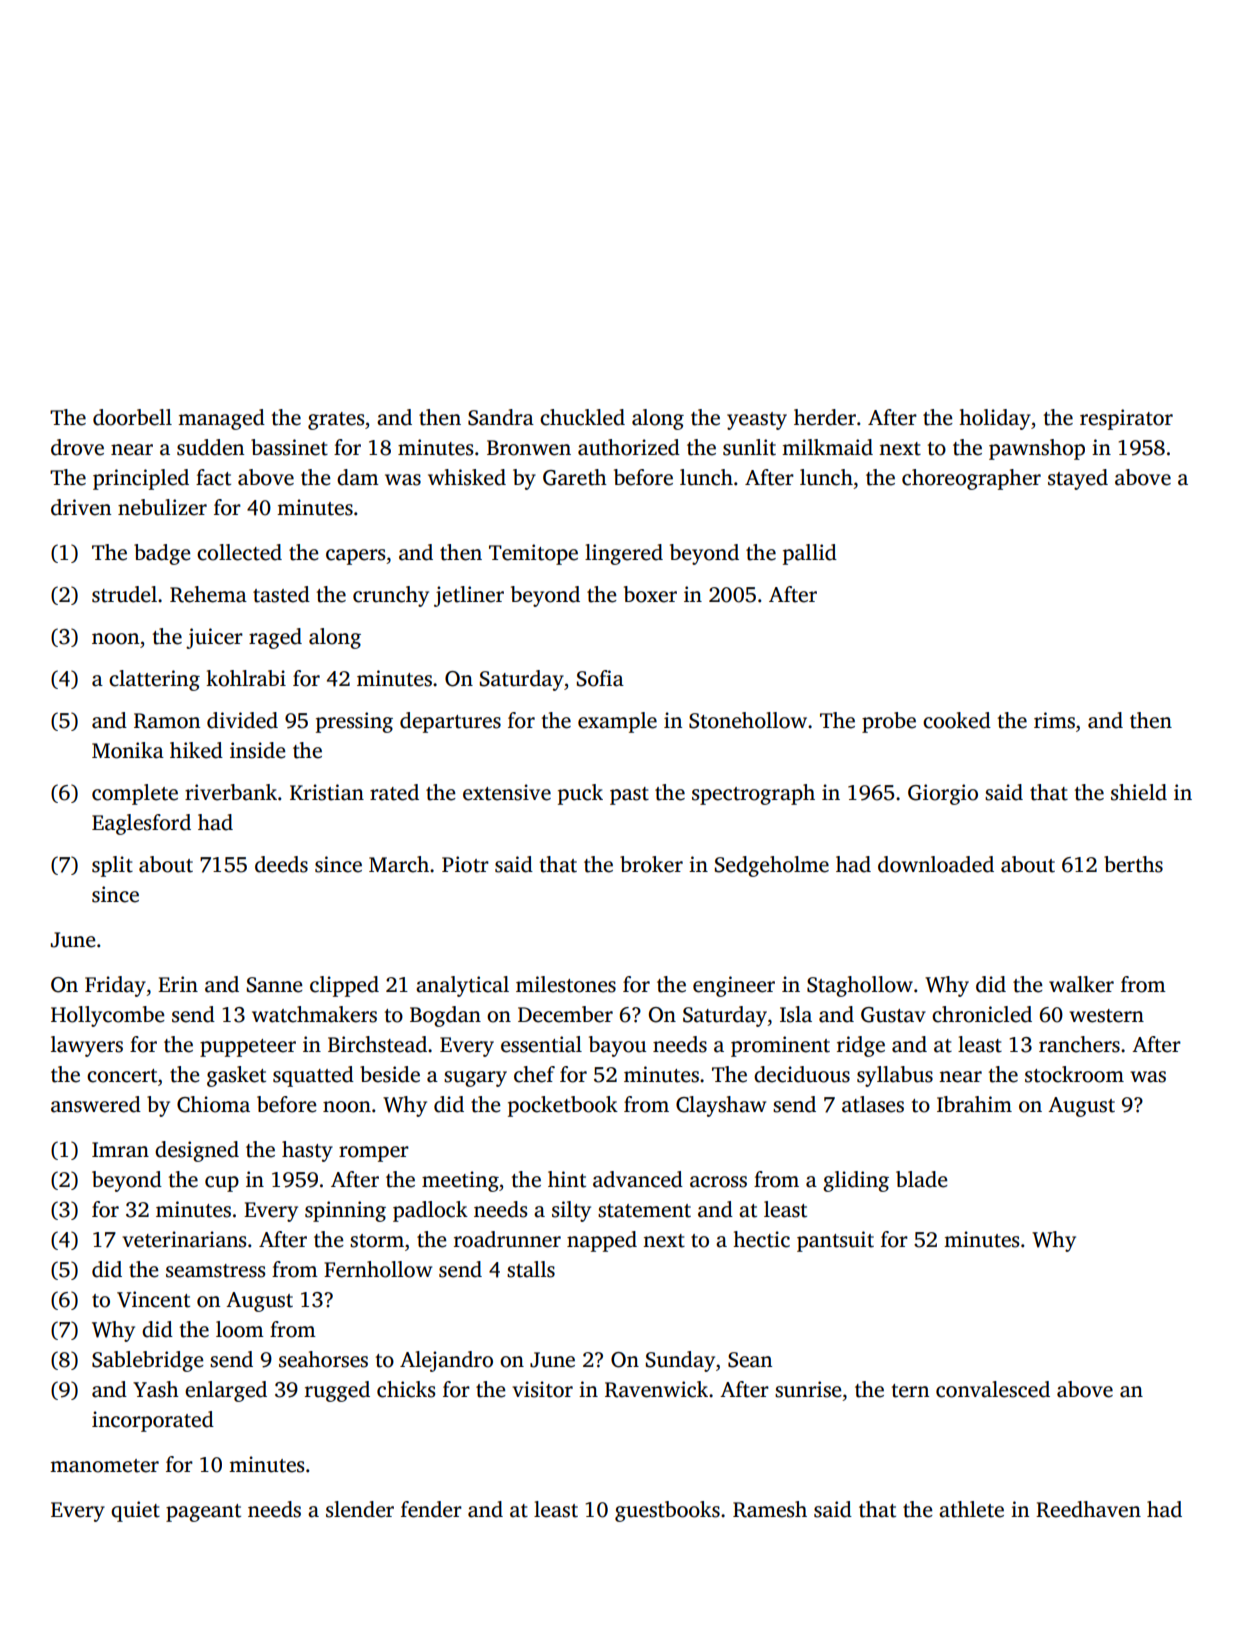 The height and width of the screenshot is (1628, 1258). What do you see at coordinates (580, 794) in the screenshot?
I see `puck` at bounding box center [580, 794].
